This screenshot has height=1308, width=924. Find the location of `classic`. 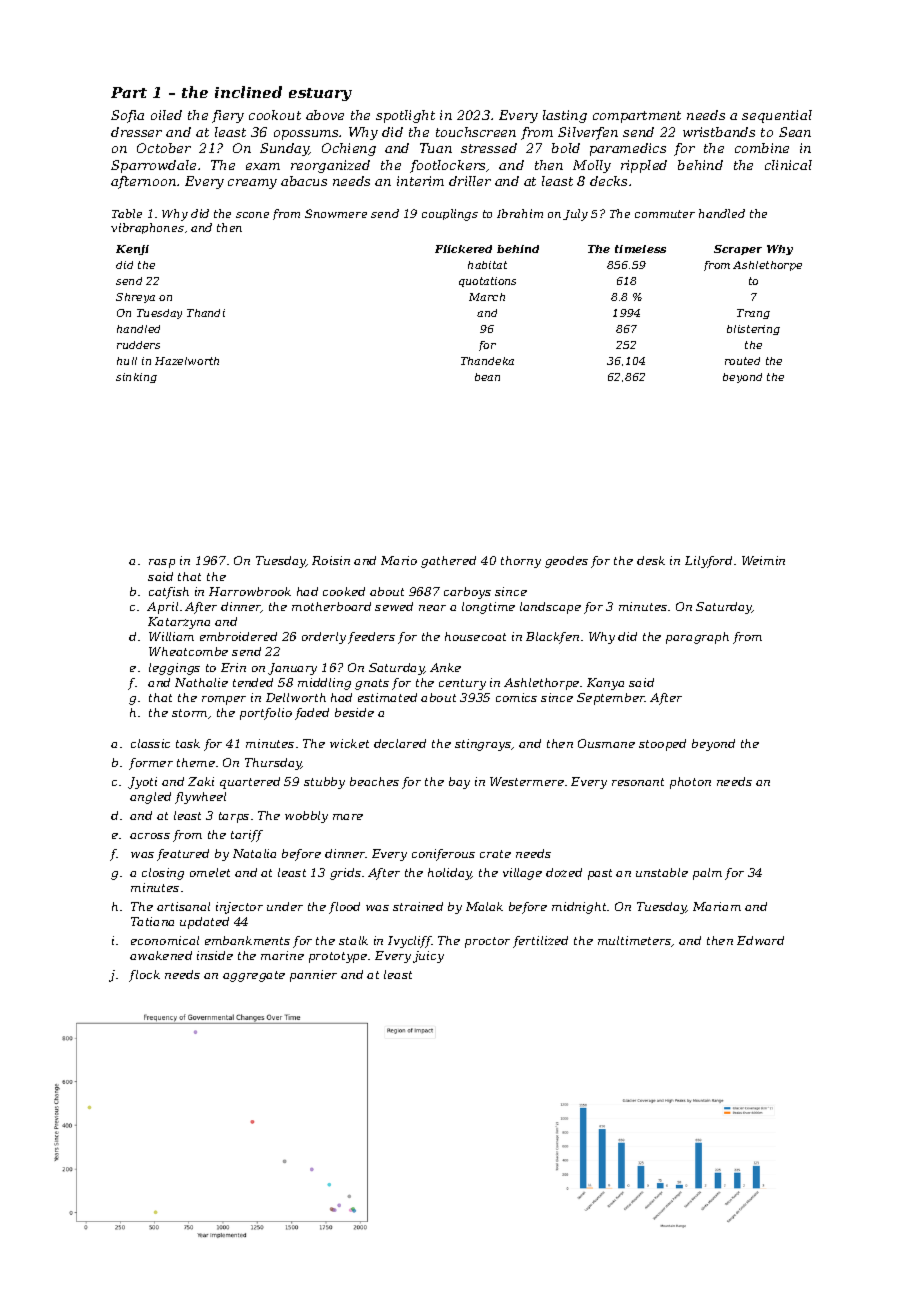

classic is located at coordinates (150, 743).
